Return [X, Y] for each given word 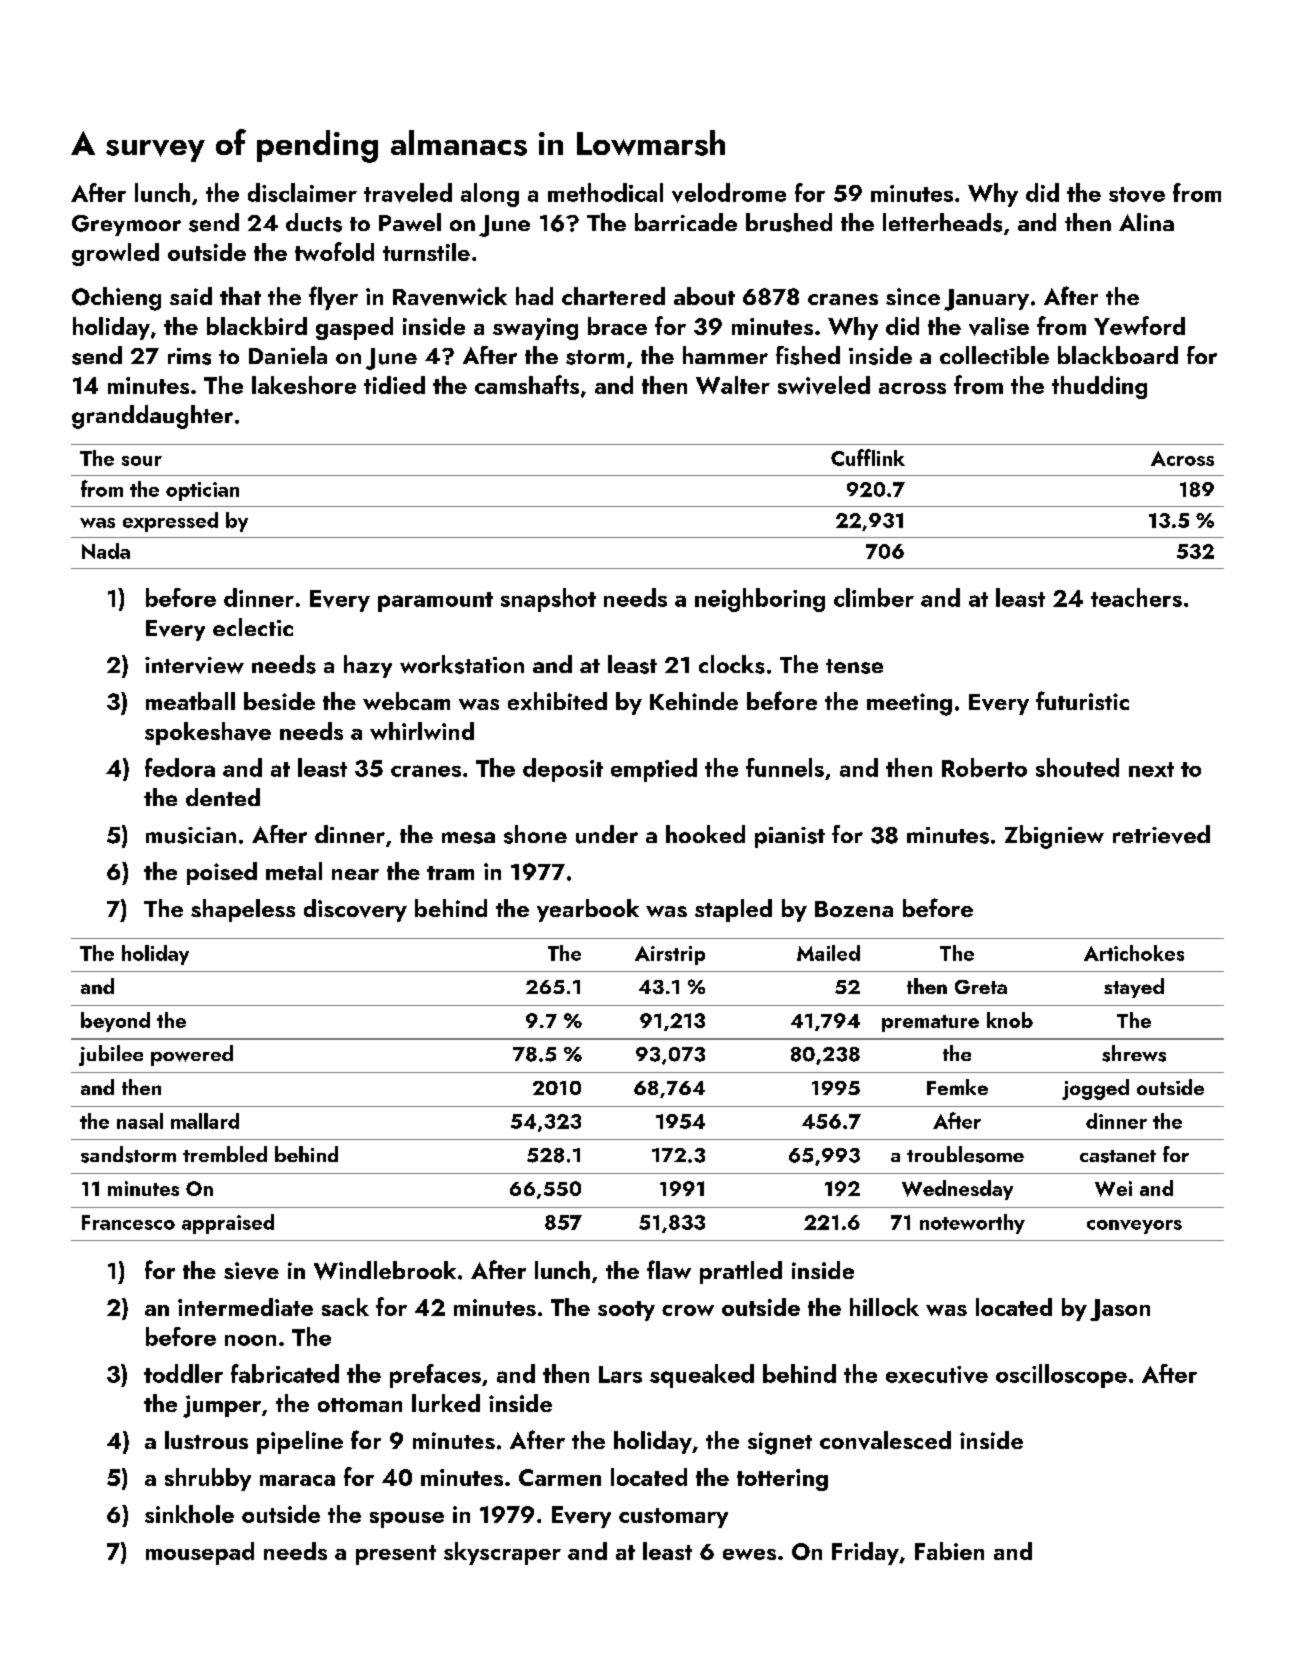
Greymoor [126, 225]
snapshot [548, 600]
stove [1137, 194]
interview [194, 665]
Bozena [854, 909]
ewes [749, 1554]
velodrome [729, 193]
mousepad [200, 1553]
